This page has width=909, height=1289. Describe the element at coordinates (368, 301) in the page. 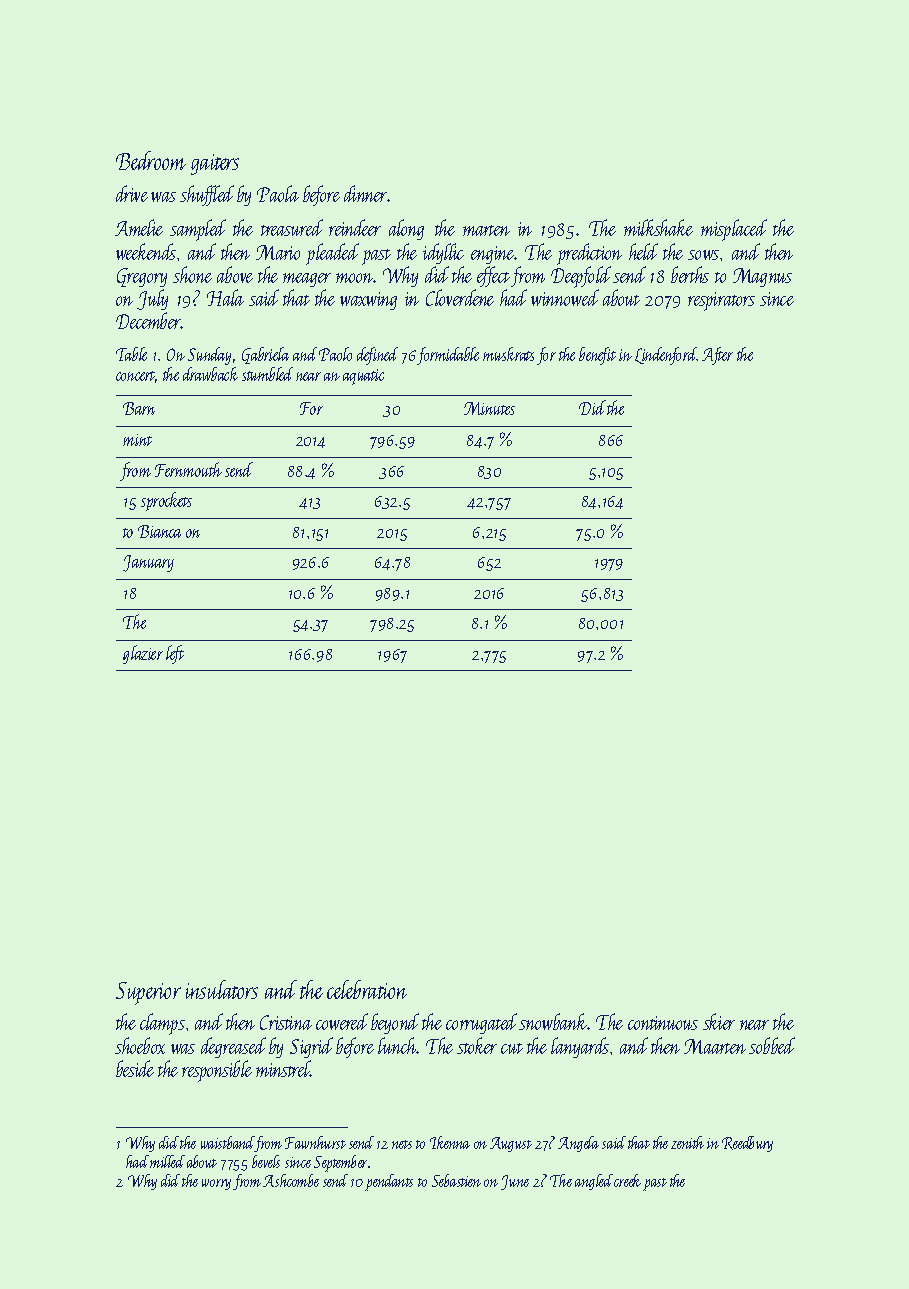

I see `waxwing` at that location.
